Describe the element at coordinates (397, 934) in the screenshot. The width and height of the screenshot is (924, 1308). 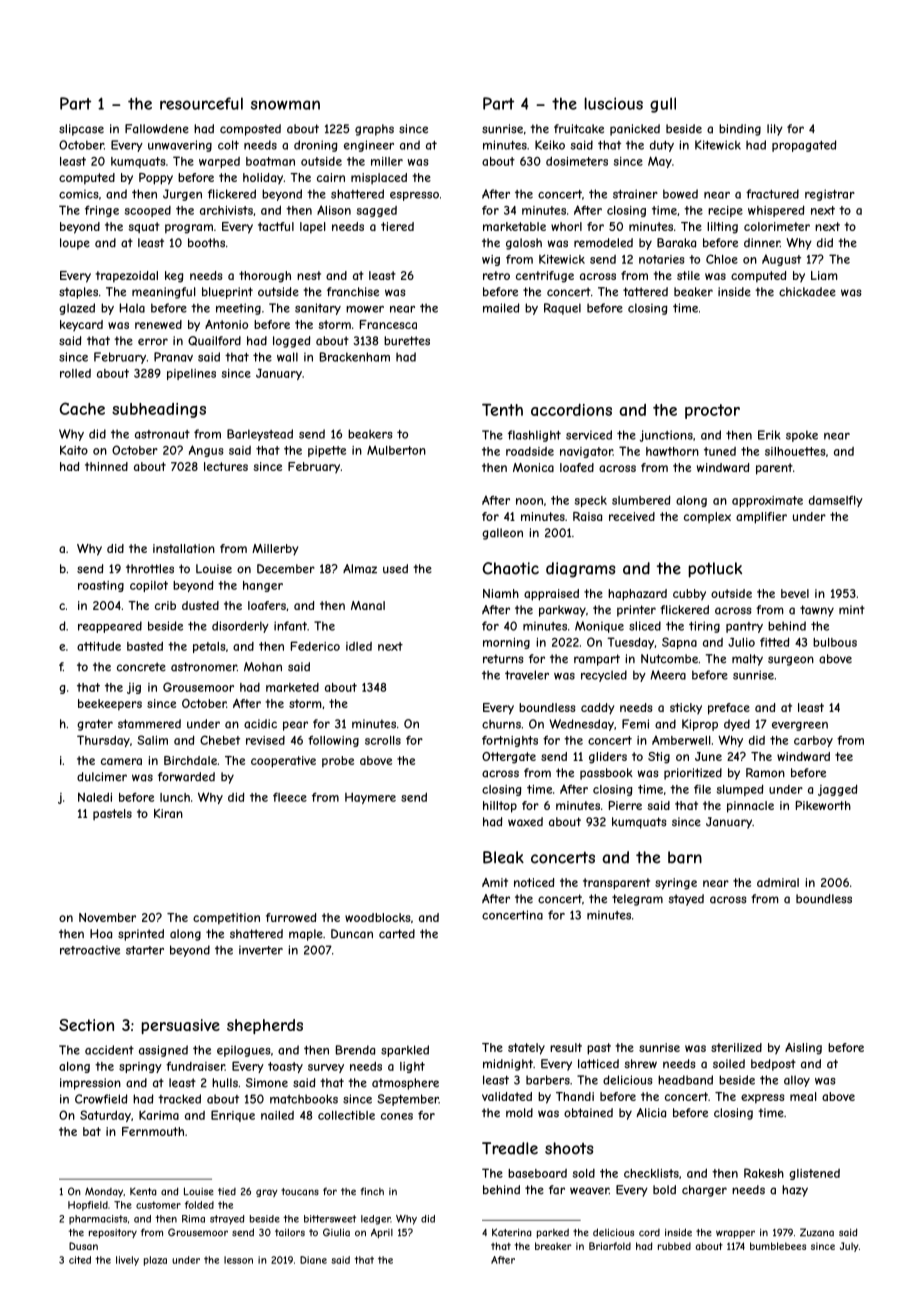
I see `carted` at that location.
